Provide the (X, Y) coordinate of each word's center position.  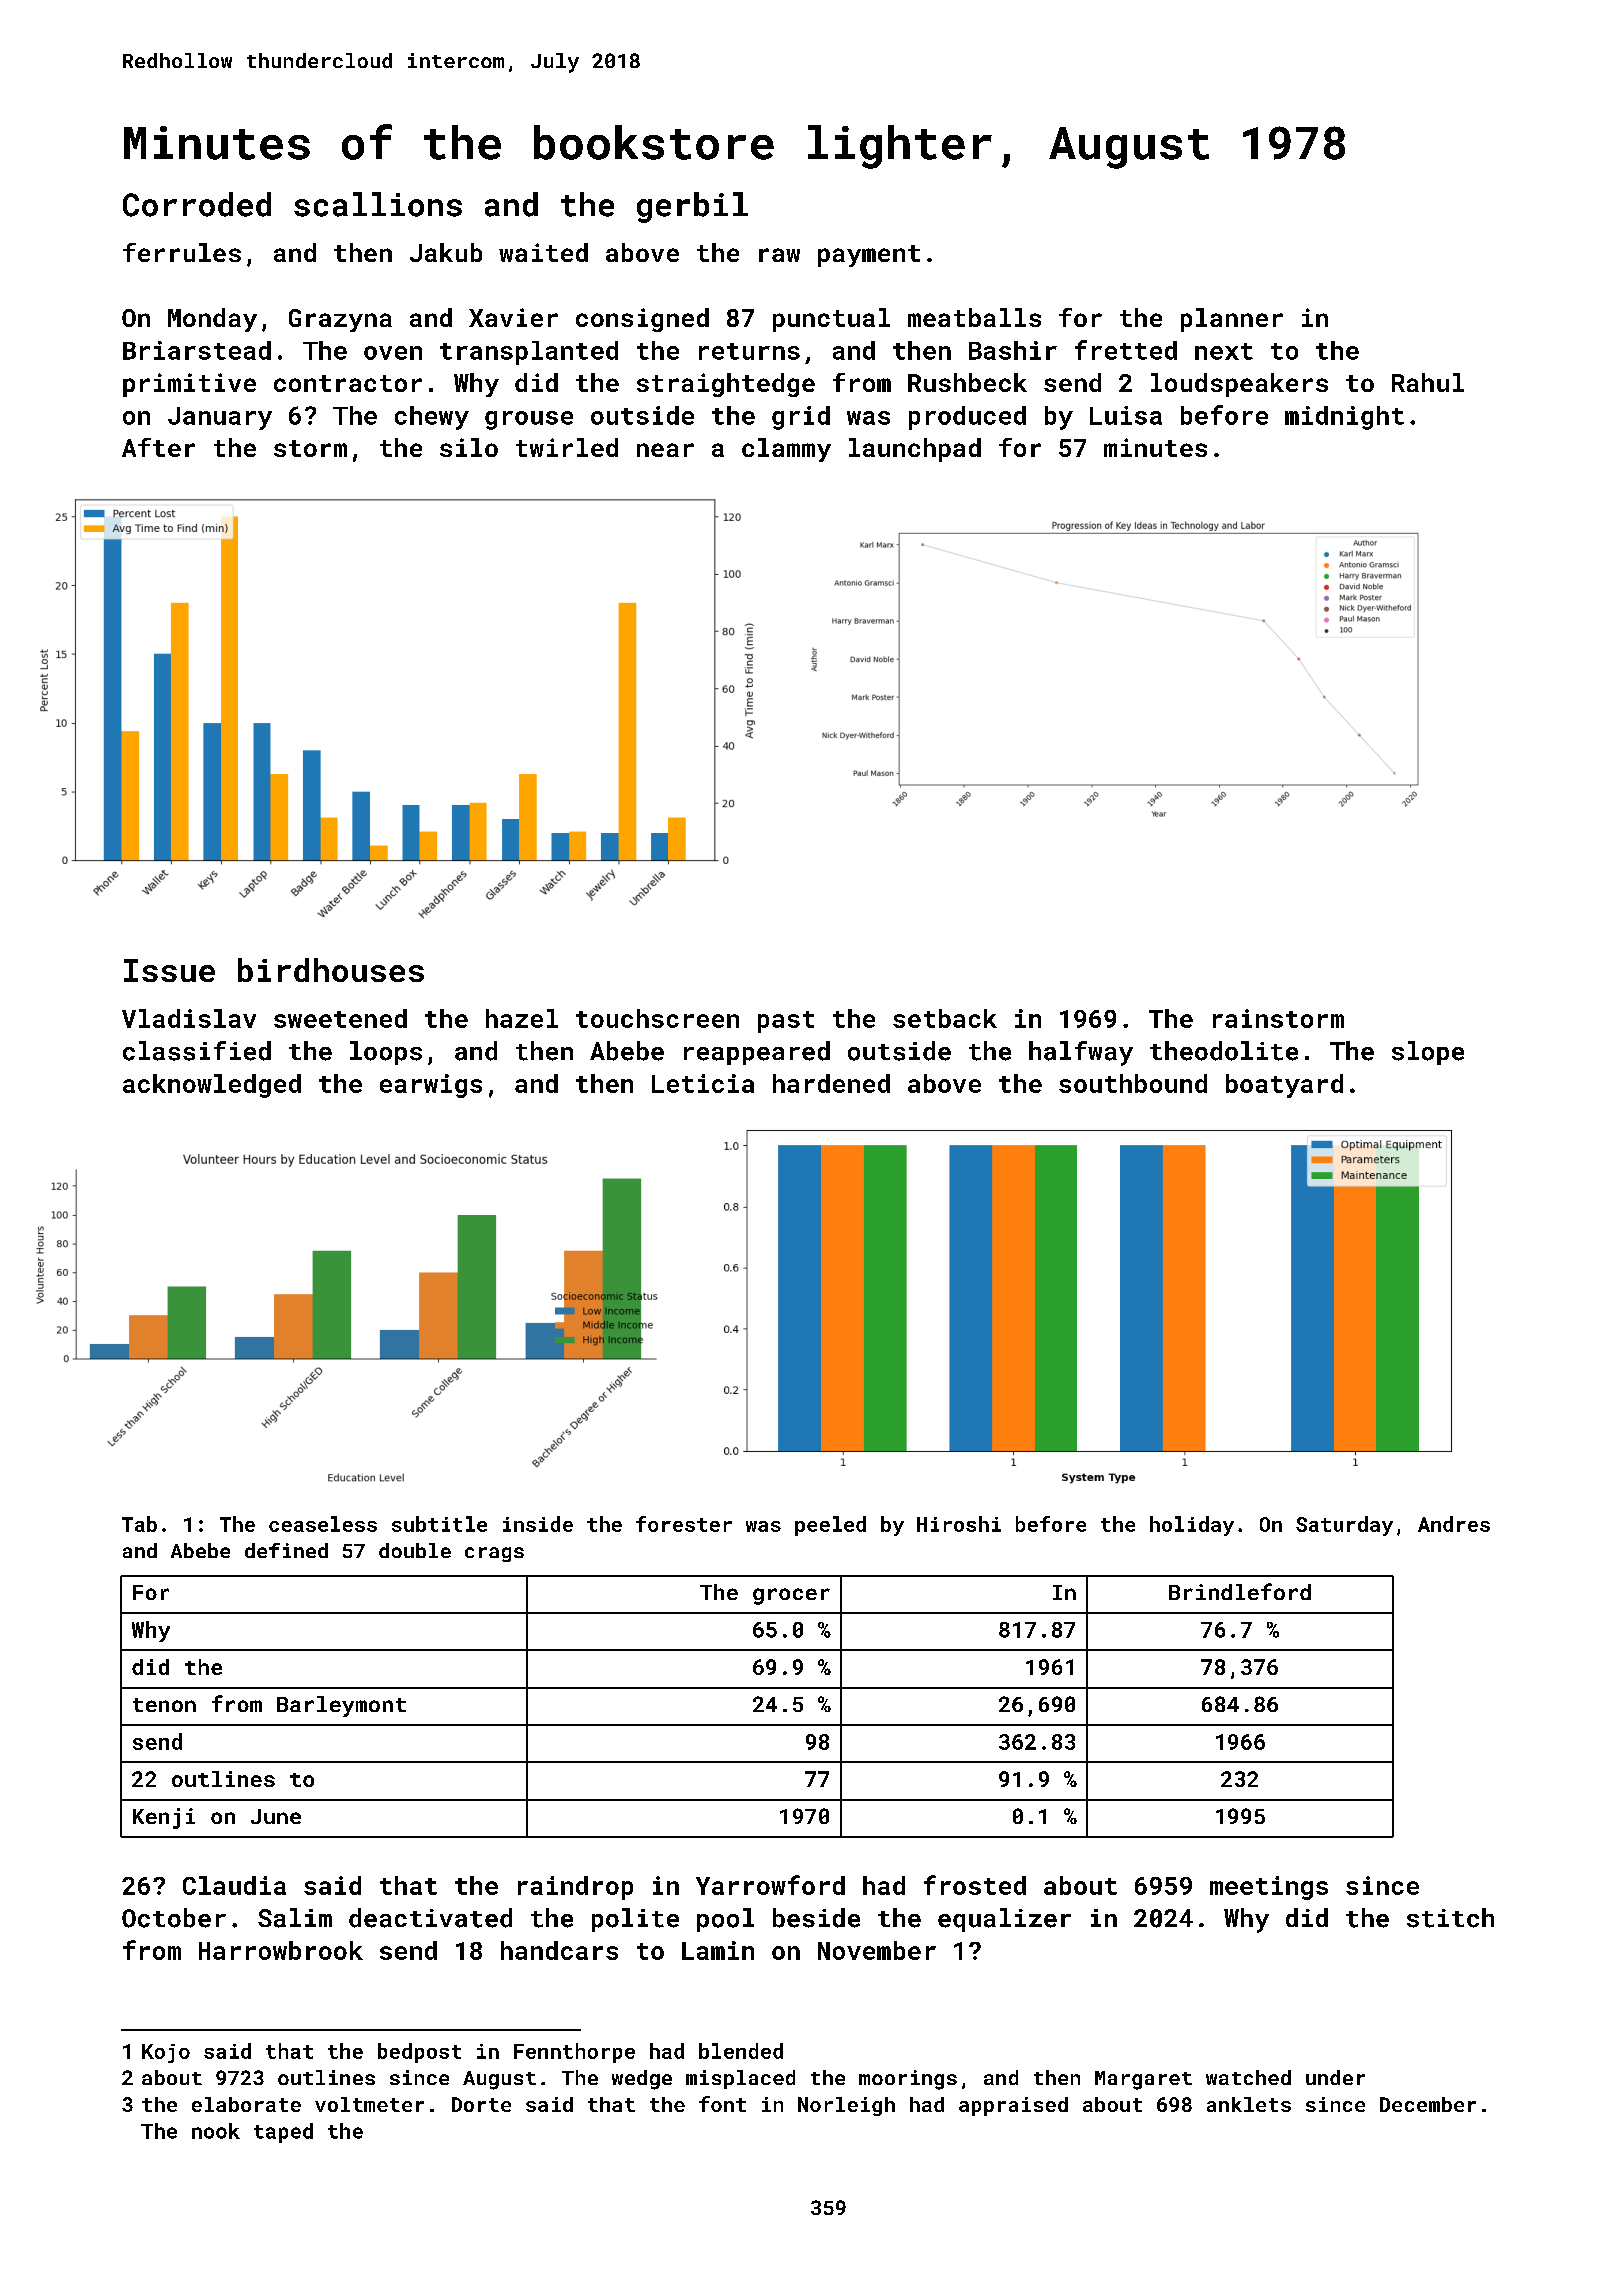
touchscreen (657, 1018)
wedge (642, 2080)
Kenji (164, 1818)
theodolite (1224, 1051)
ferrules (182, 252)
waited (543, 252)
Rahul (1428, 382)
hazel (522, 1018)
